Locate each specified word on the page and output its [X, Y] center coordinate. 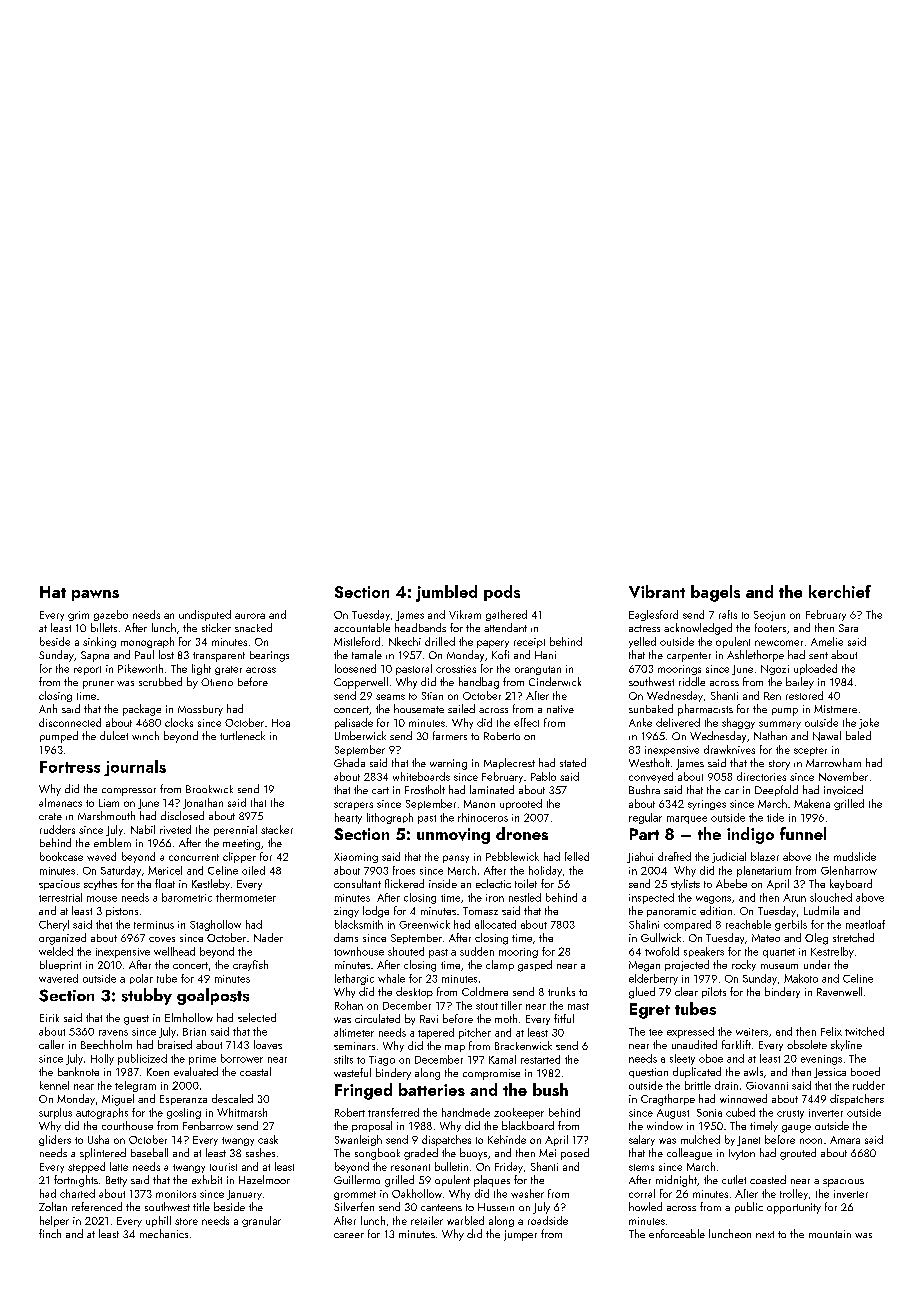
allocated [495, 924]
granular [261, 1221]
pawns [95, 595]
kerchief [840, 591]
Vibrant [657, 591]
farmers [450, 735]
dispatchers [857, 1099]
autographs [102, 1113]
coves [162, 939]
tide [775, 817]
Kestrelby [832, 952]
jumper [520, 1235]
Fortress [70, 767]
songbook [377, 1154]
